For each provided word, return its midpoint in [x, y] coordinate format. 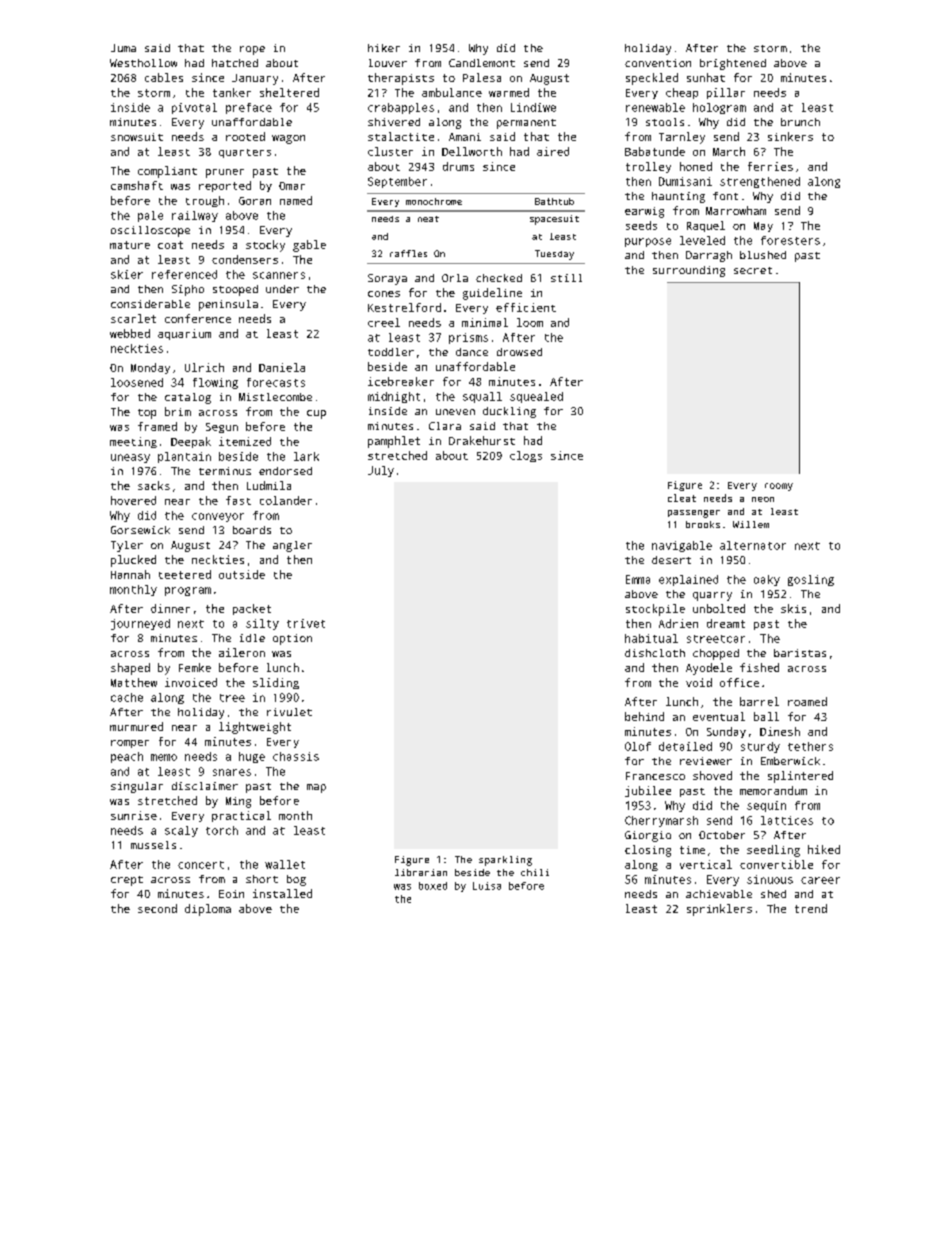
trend [811, 908]
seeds [641, 225]
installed [282, 893]
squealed [536, 397]
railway [195, 216]
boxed [433, 886]
